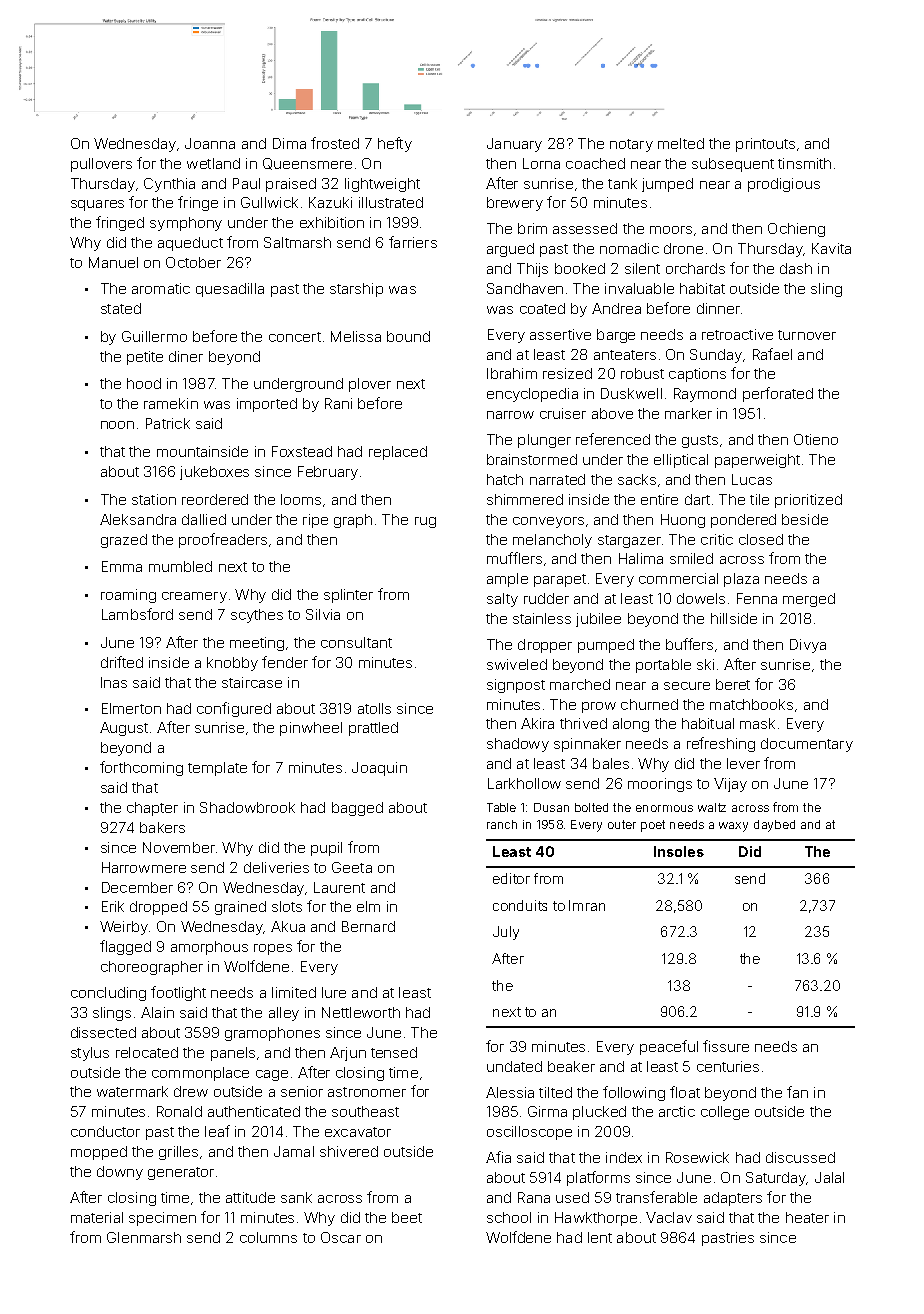 This page has width=924, height=1314. Describe the element at coordinates (534, 1197) in the page. I see `Rana` at that location.
